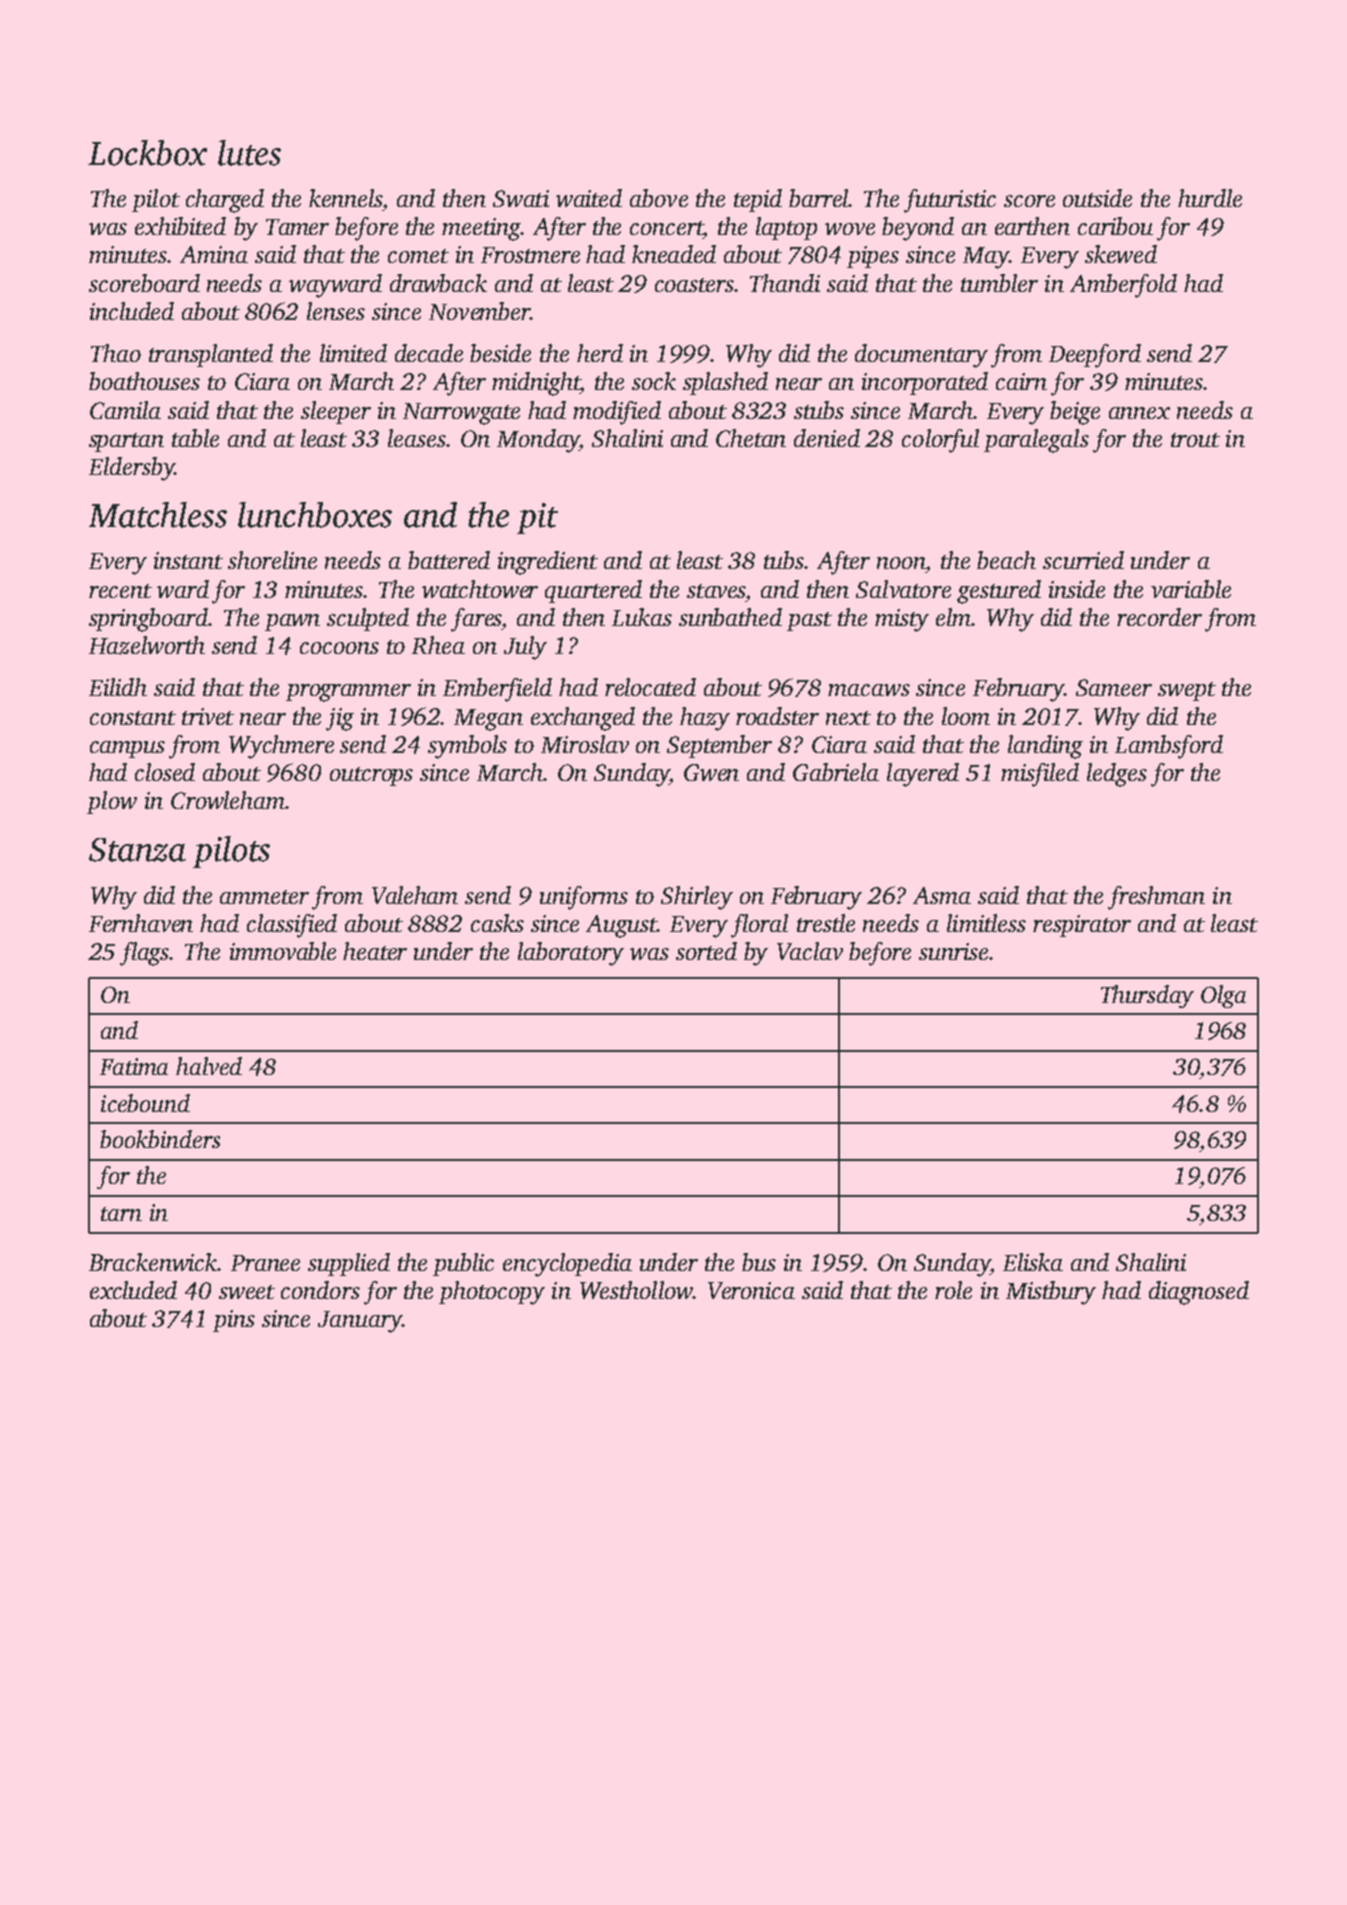  I want to click on Gwen, so click(711, 772).
